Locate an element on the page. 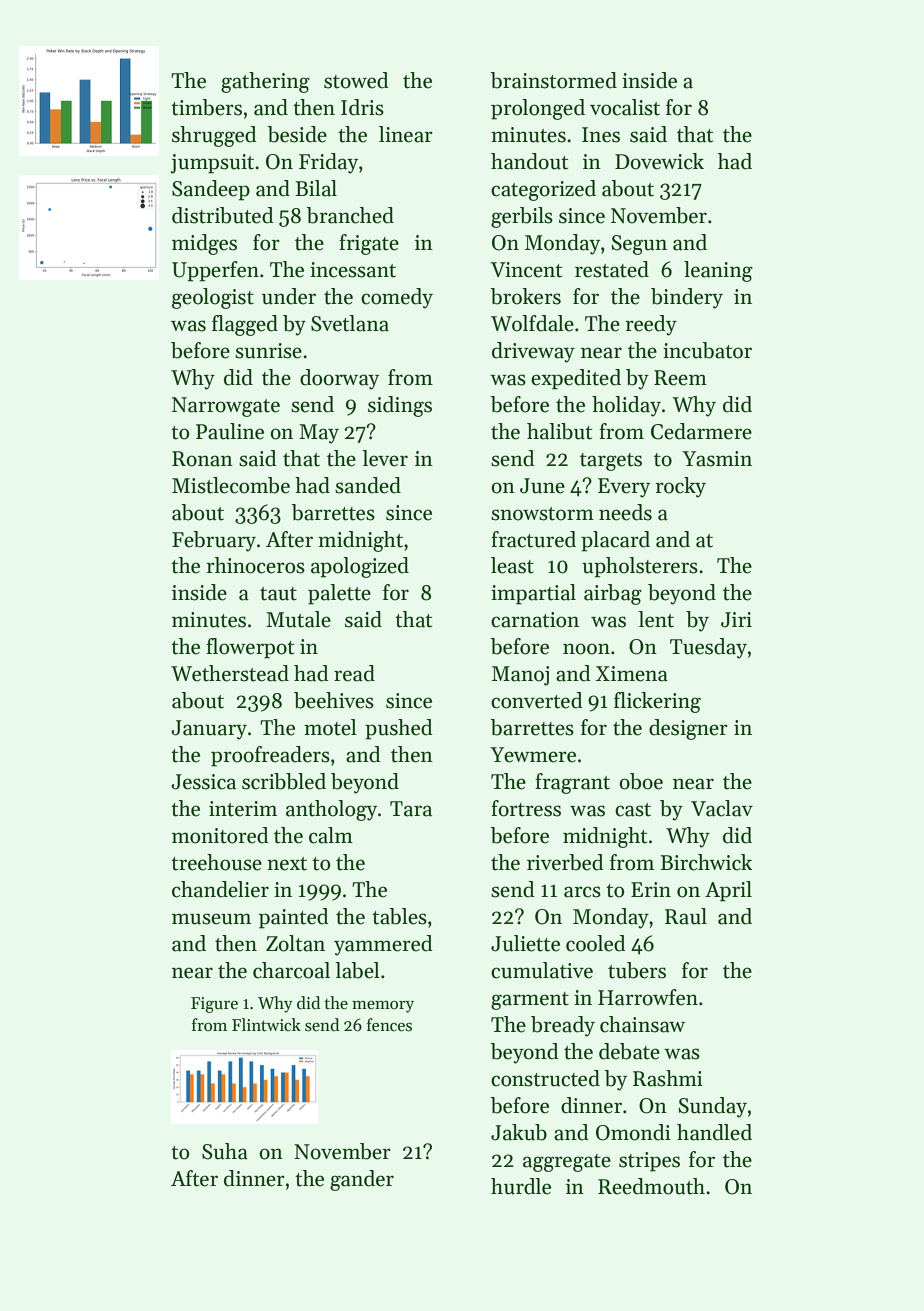 The height and width of the document is (1311, 924). Rashmi is located at coordinates (668, 1078).
